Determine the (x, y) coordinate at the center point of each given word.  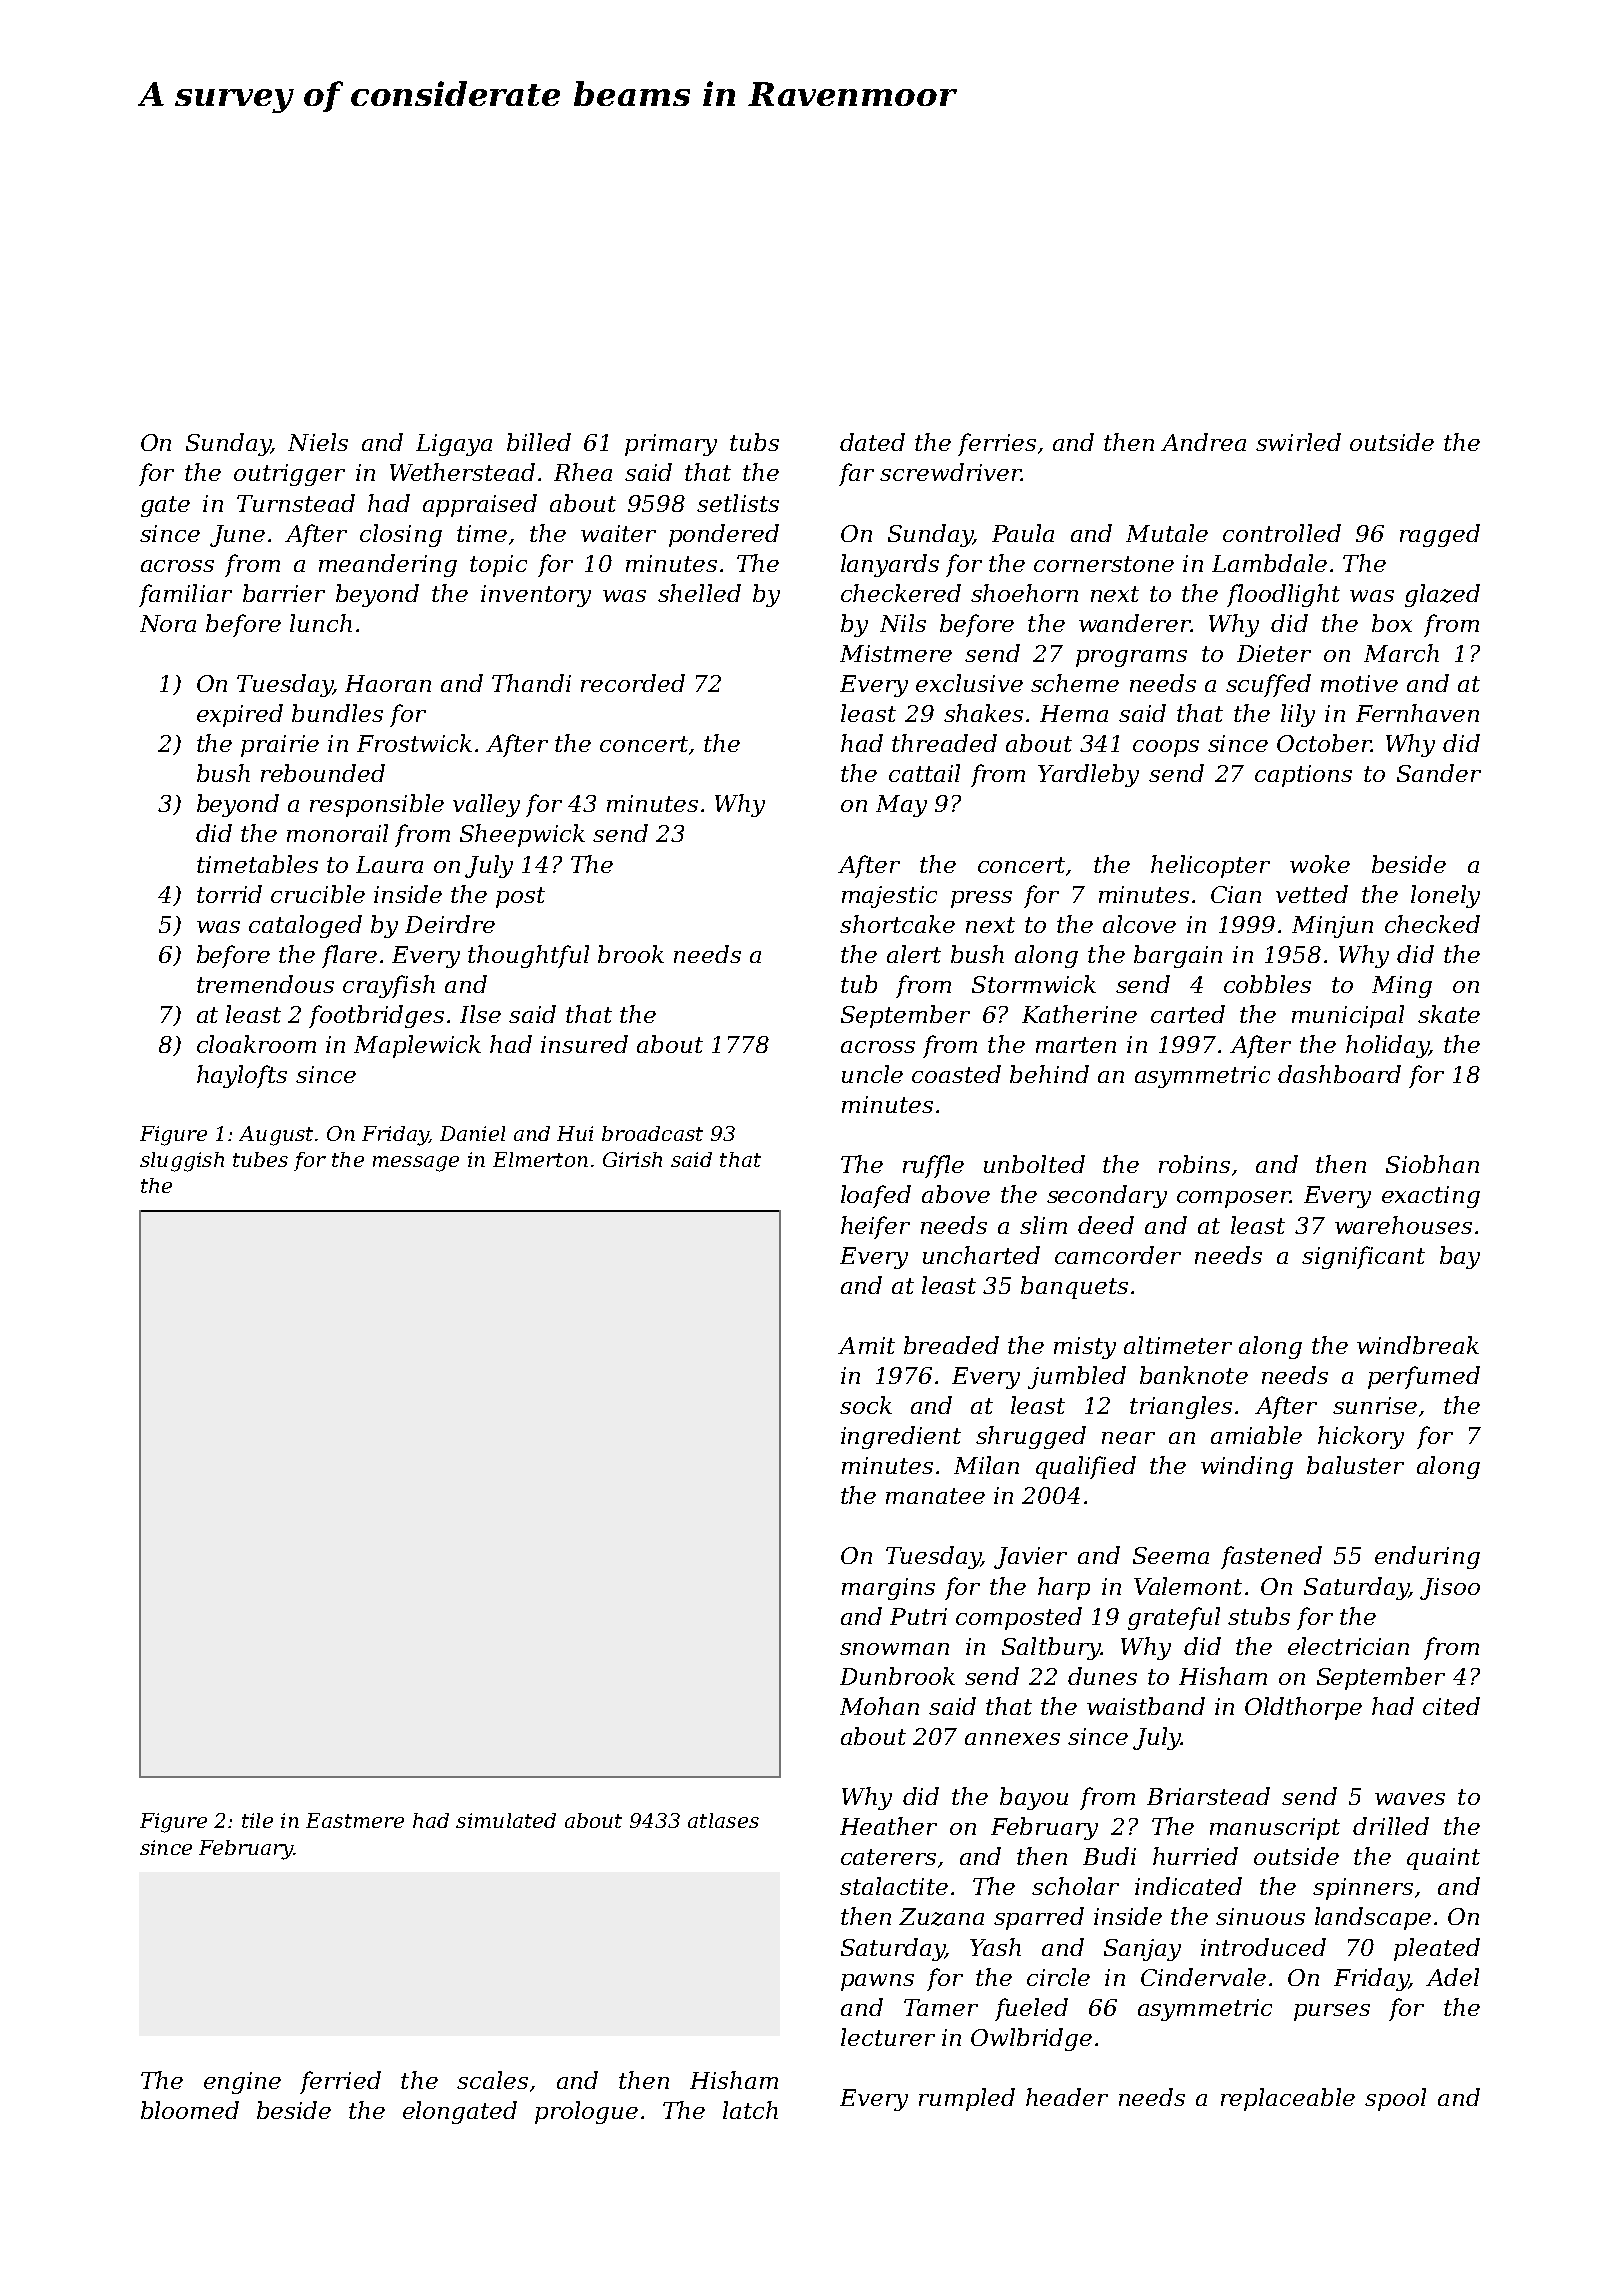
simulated (506, 1820)
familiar (185, 595)
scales (492, 2080)
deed (1106, 1225)
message (416, 1164)
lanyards (890, 565)
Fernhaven (1417, 713)
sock (866, 1405)
